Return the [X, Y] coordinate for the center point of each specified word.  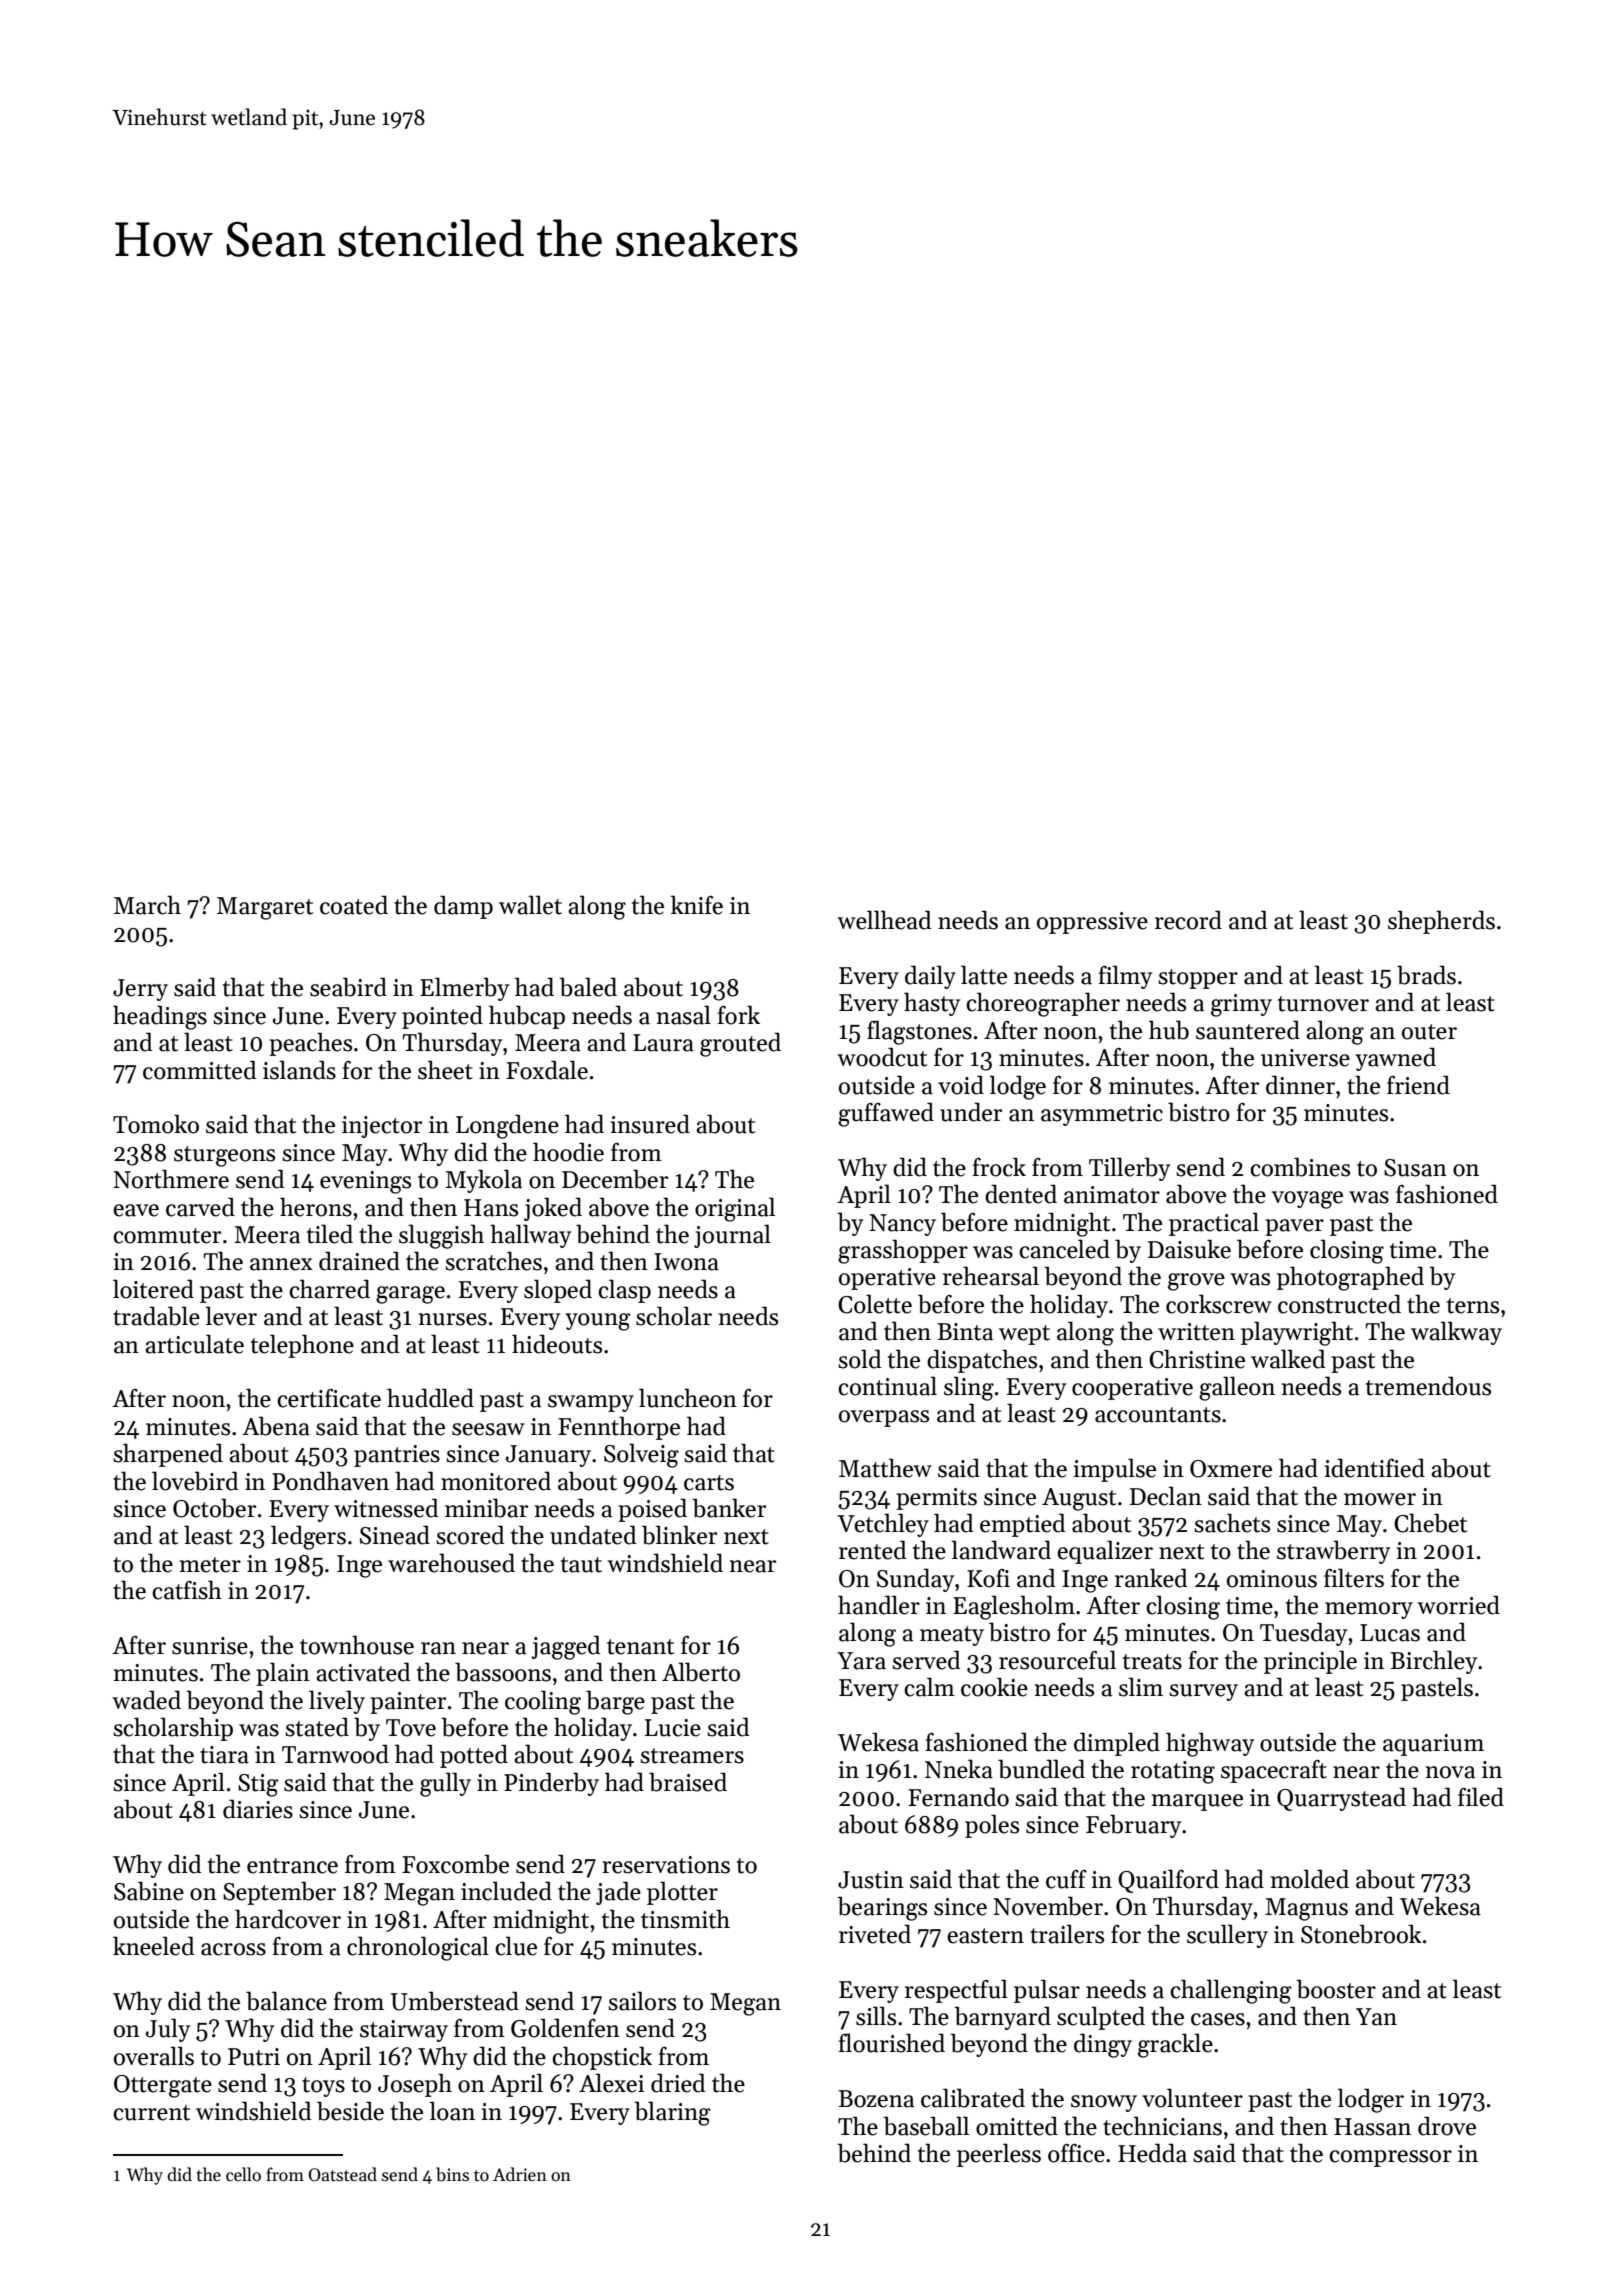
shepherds [1441, 922]
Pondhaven [330, 1481]
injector [382, 1127]
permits [936, 1499]
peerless [999, 2155]
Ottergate [163, 2086]
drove [1447, 2126]
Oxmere [1231, 1469]
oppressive [1092, 923]
